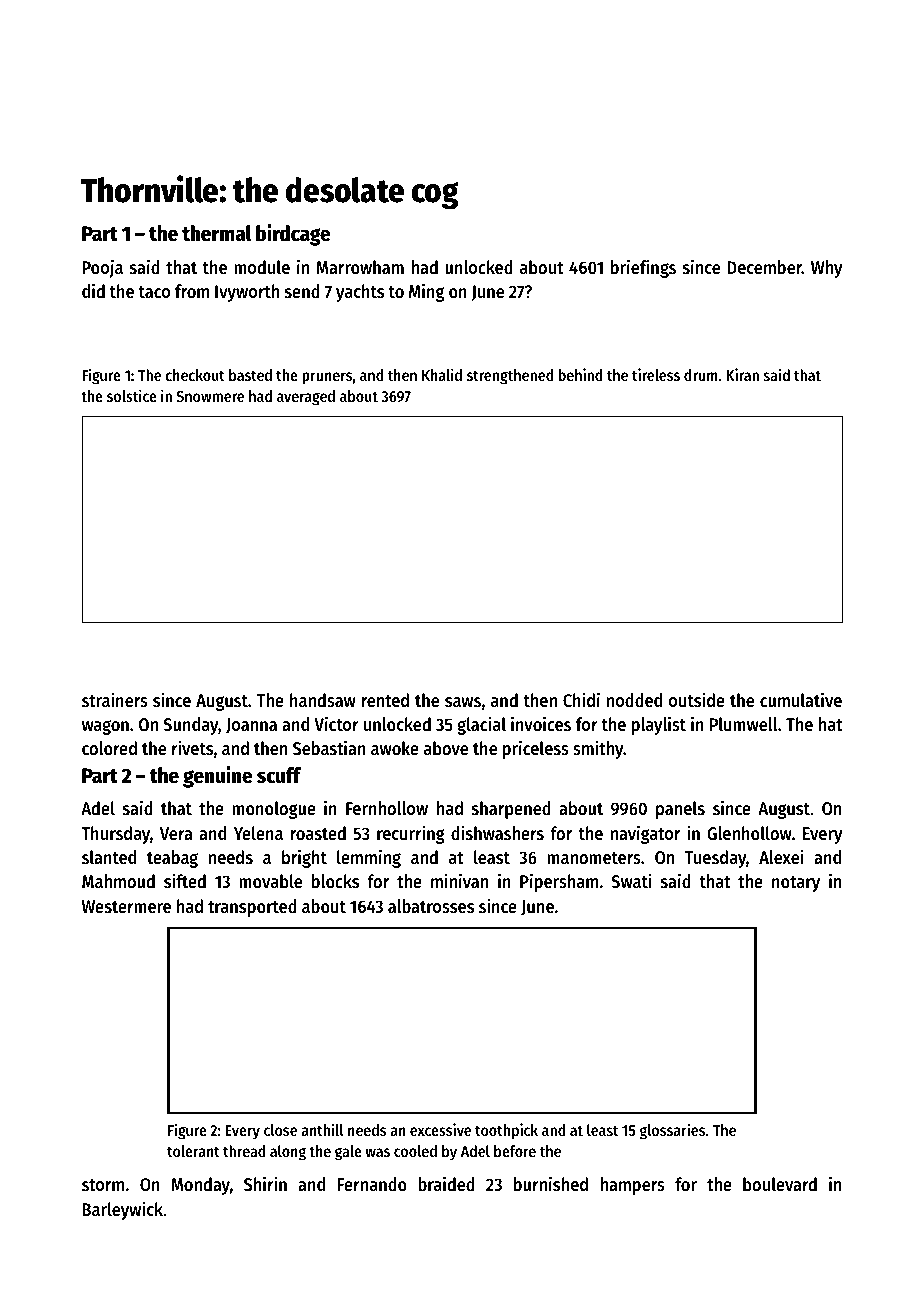 The width and height of the screenshot is (924, 1311). I want to click on Alexei, so click(781, 856).
